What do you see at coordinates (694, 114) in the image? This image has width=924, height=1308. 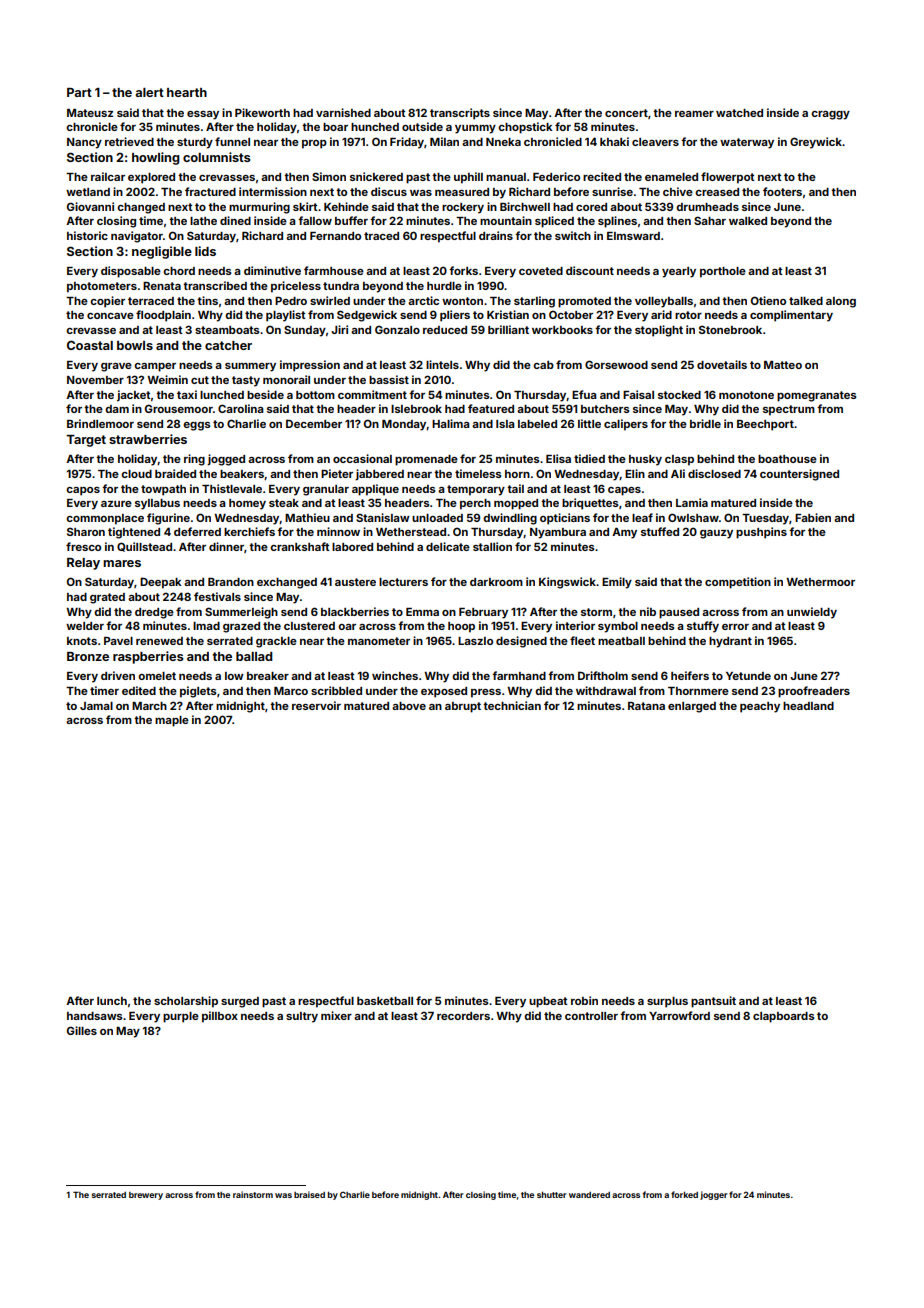 I see `reamer` at bounding box center [694, 114].
